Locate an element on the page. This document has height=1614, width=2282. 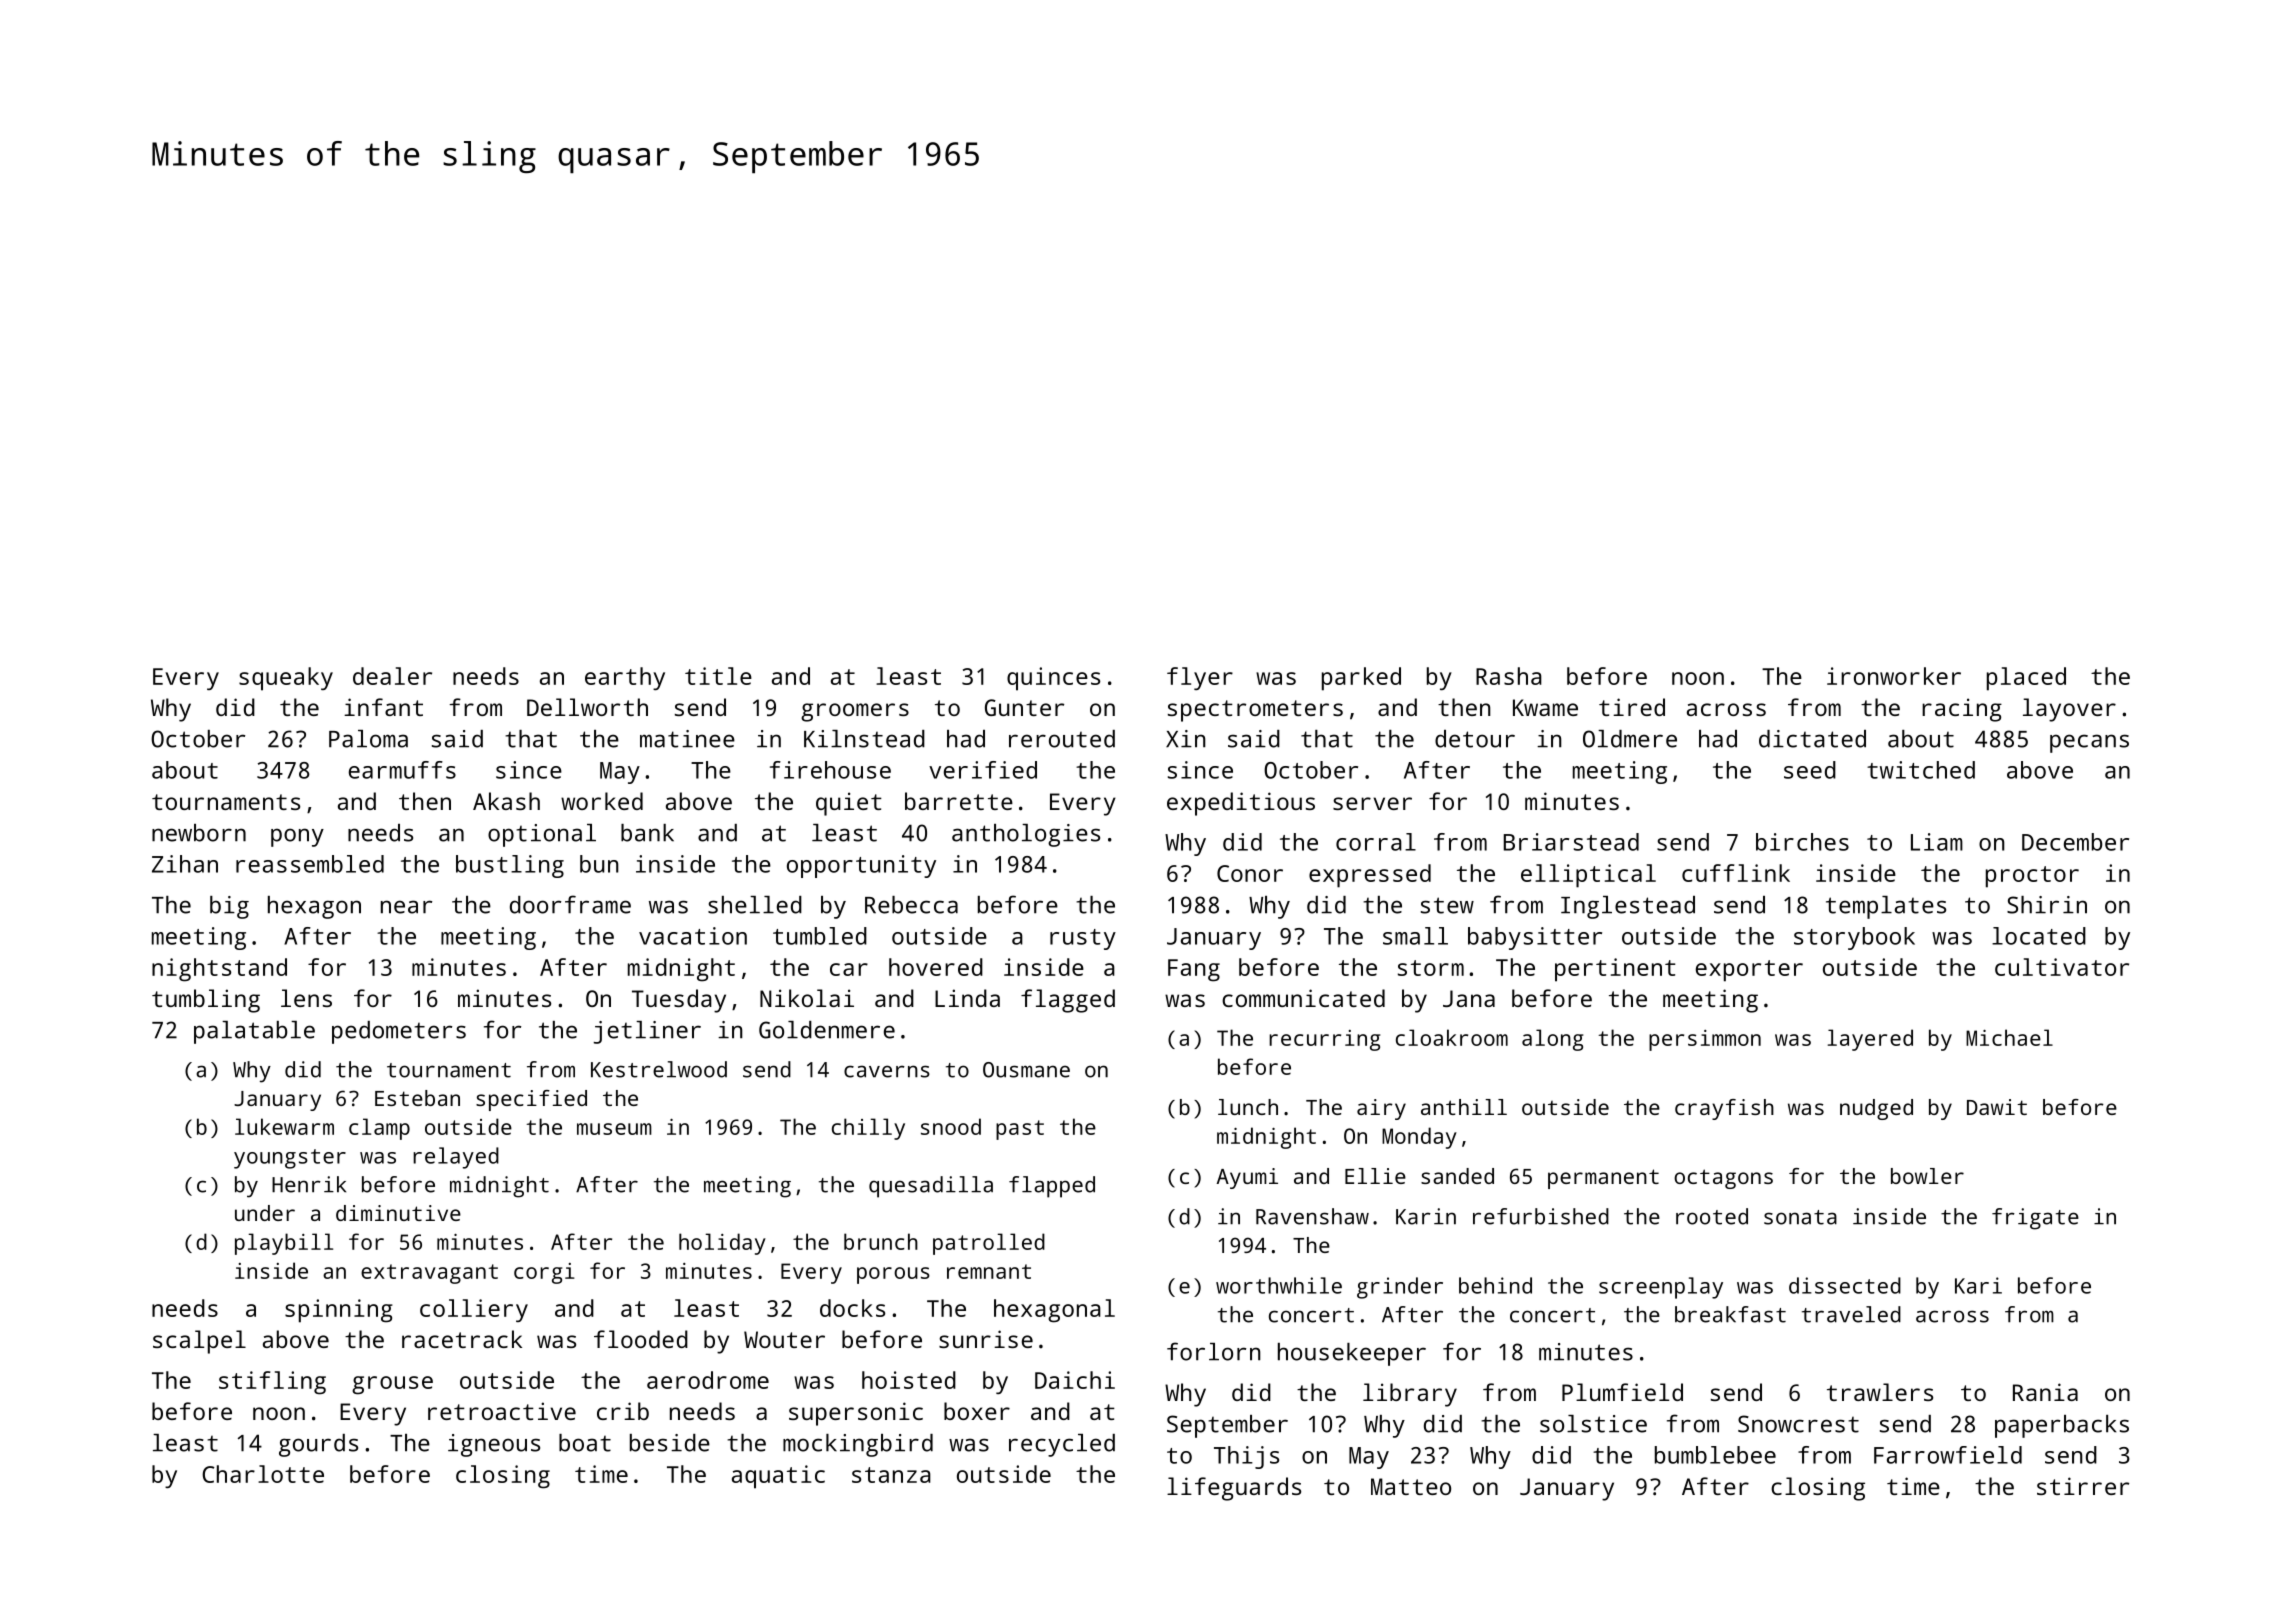
placed is located at coordinates (2026, 679).
